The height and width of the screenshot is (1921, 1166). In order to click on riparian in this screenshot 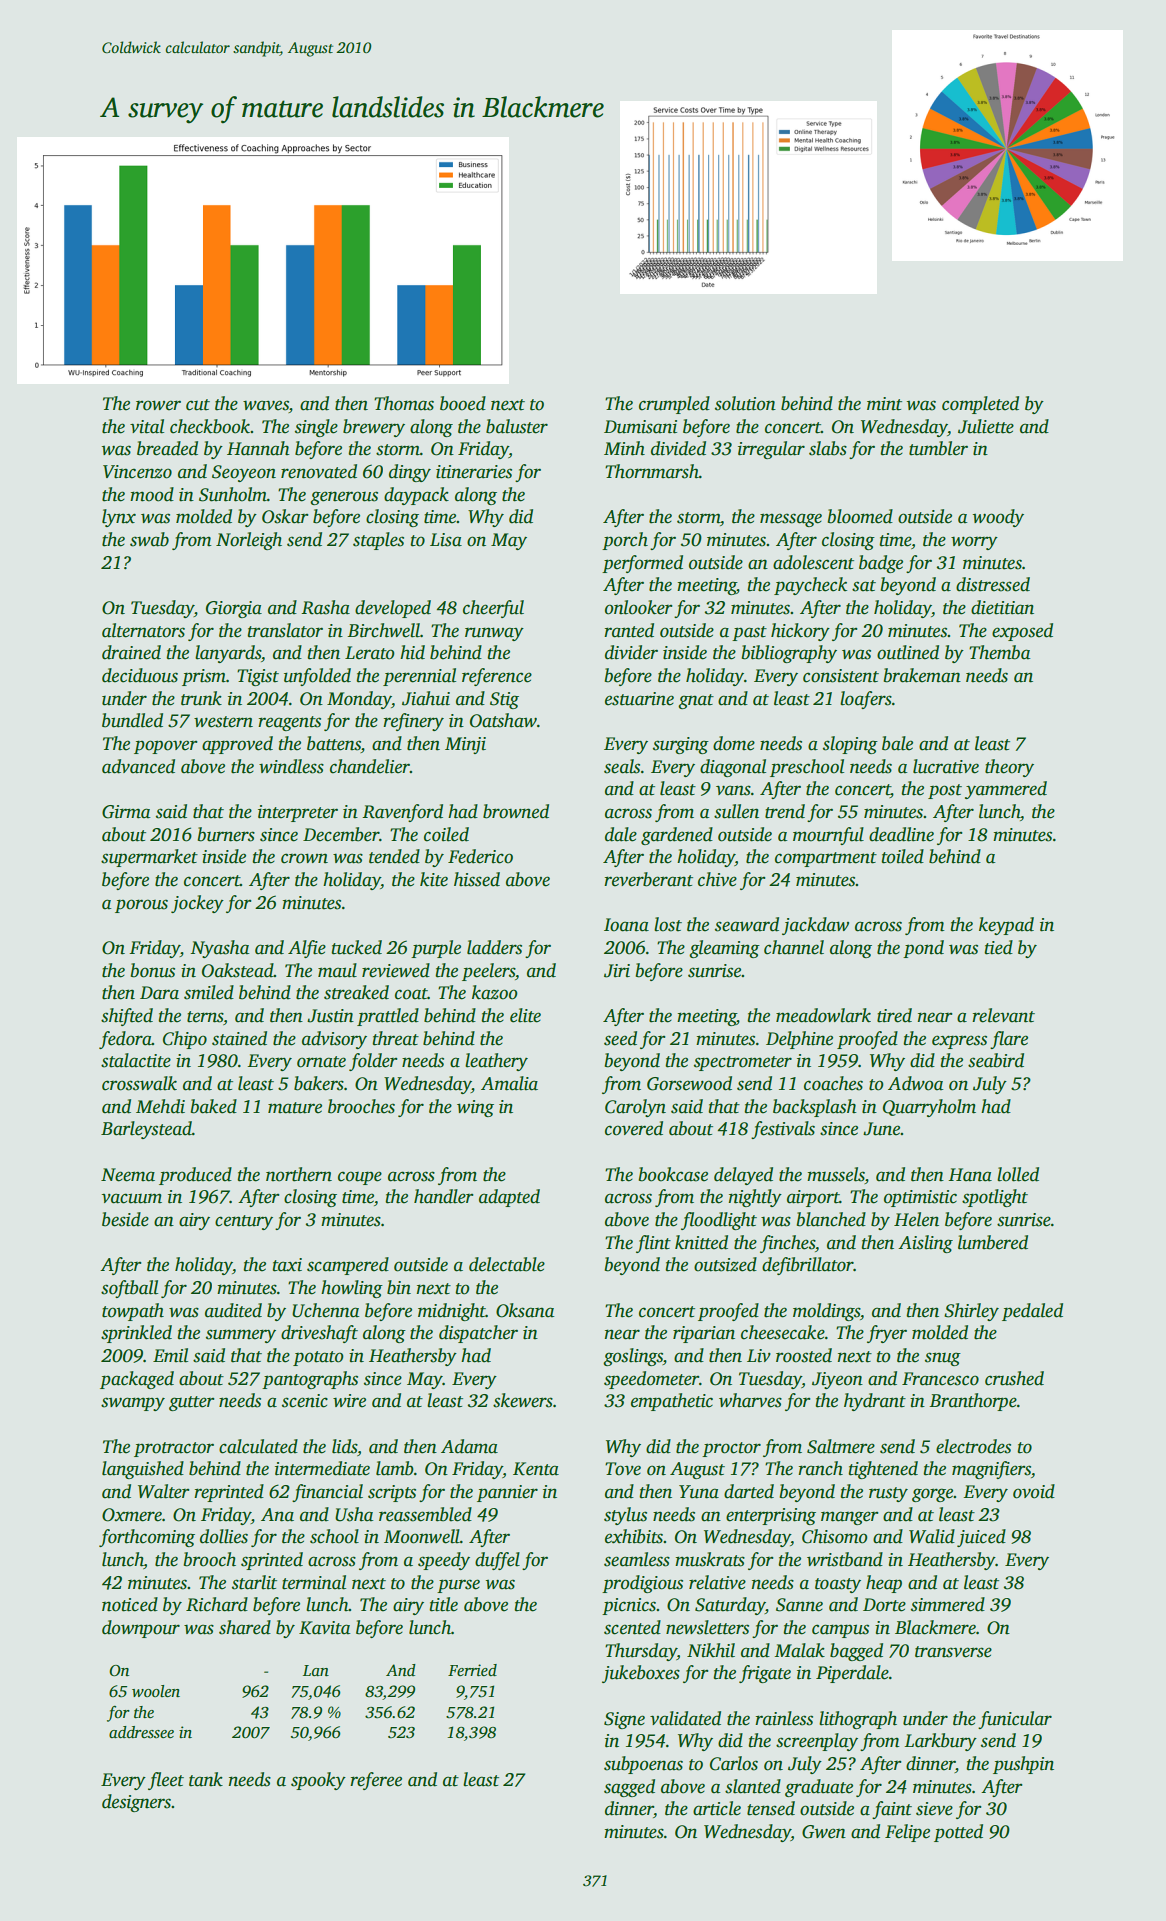, I will do `click(704, 1334)`.
